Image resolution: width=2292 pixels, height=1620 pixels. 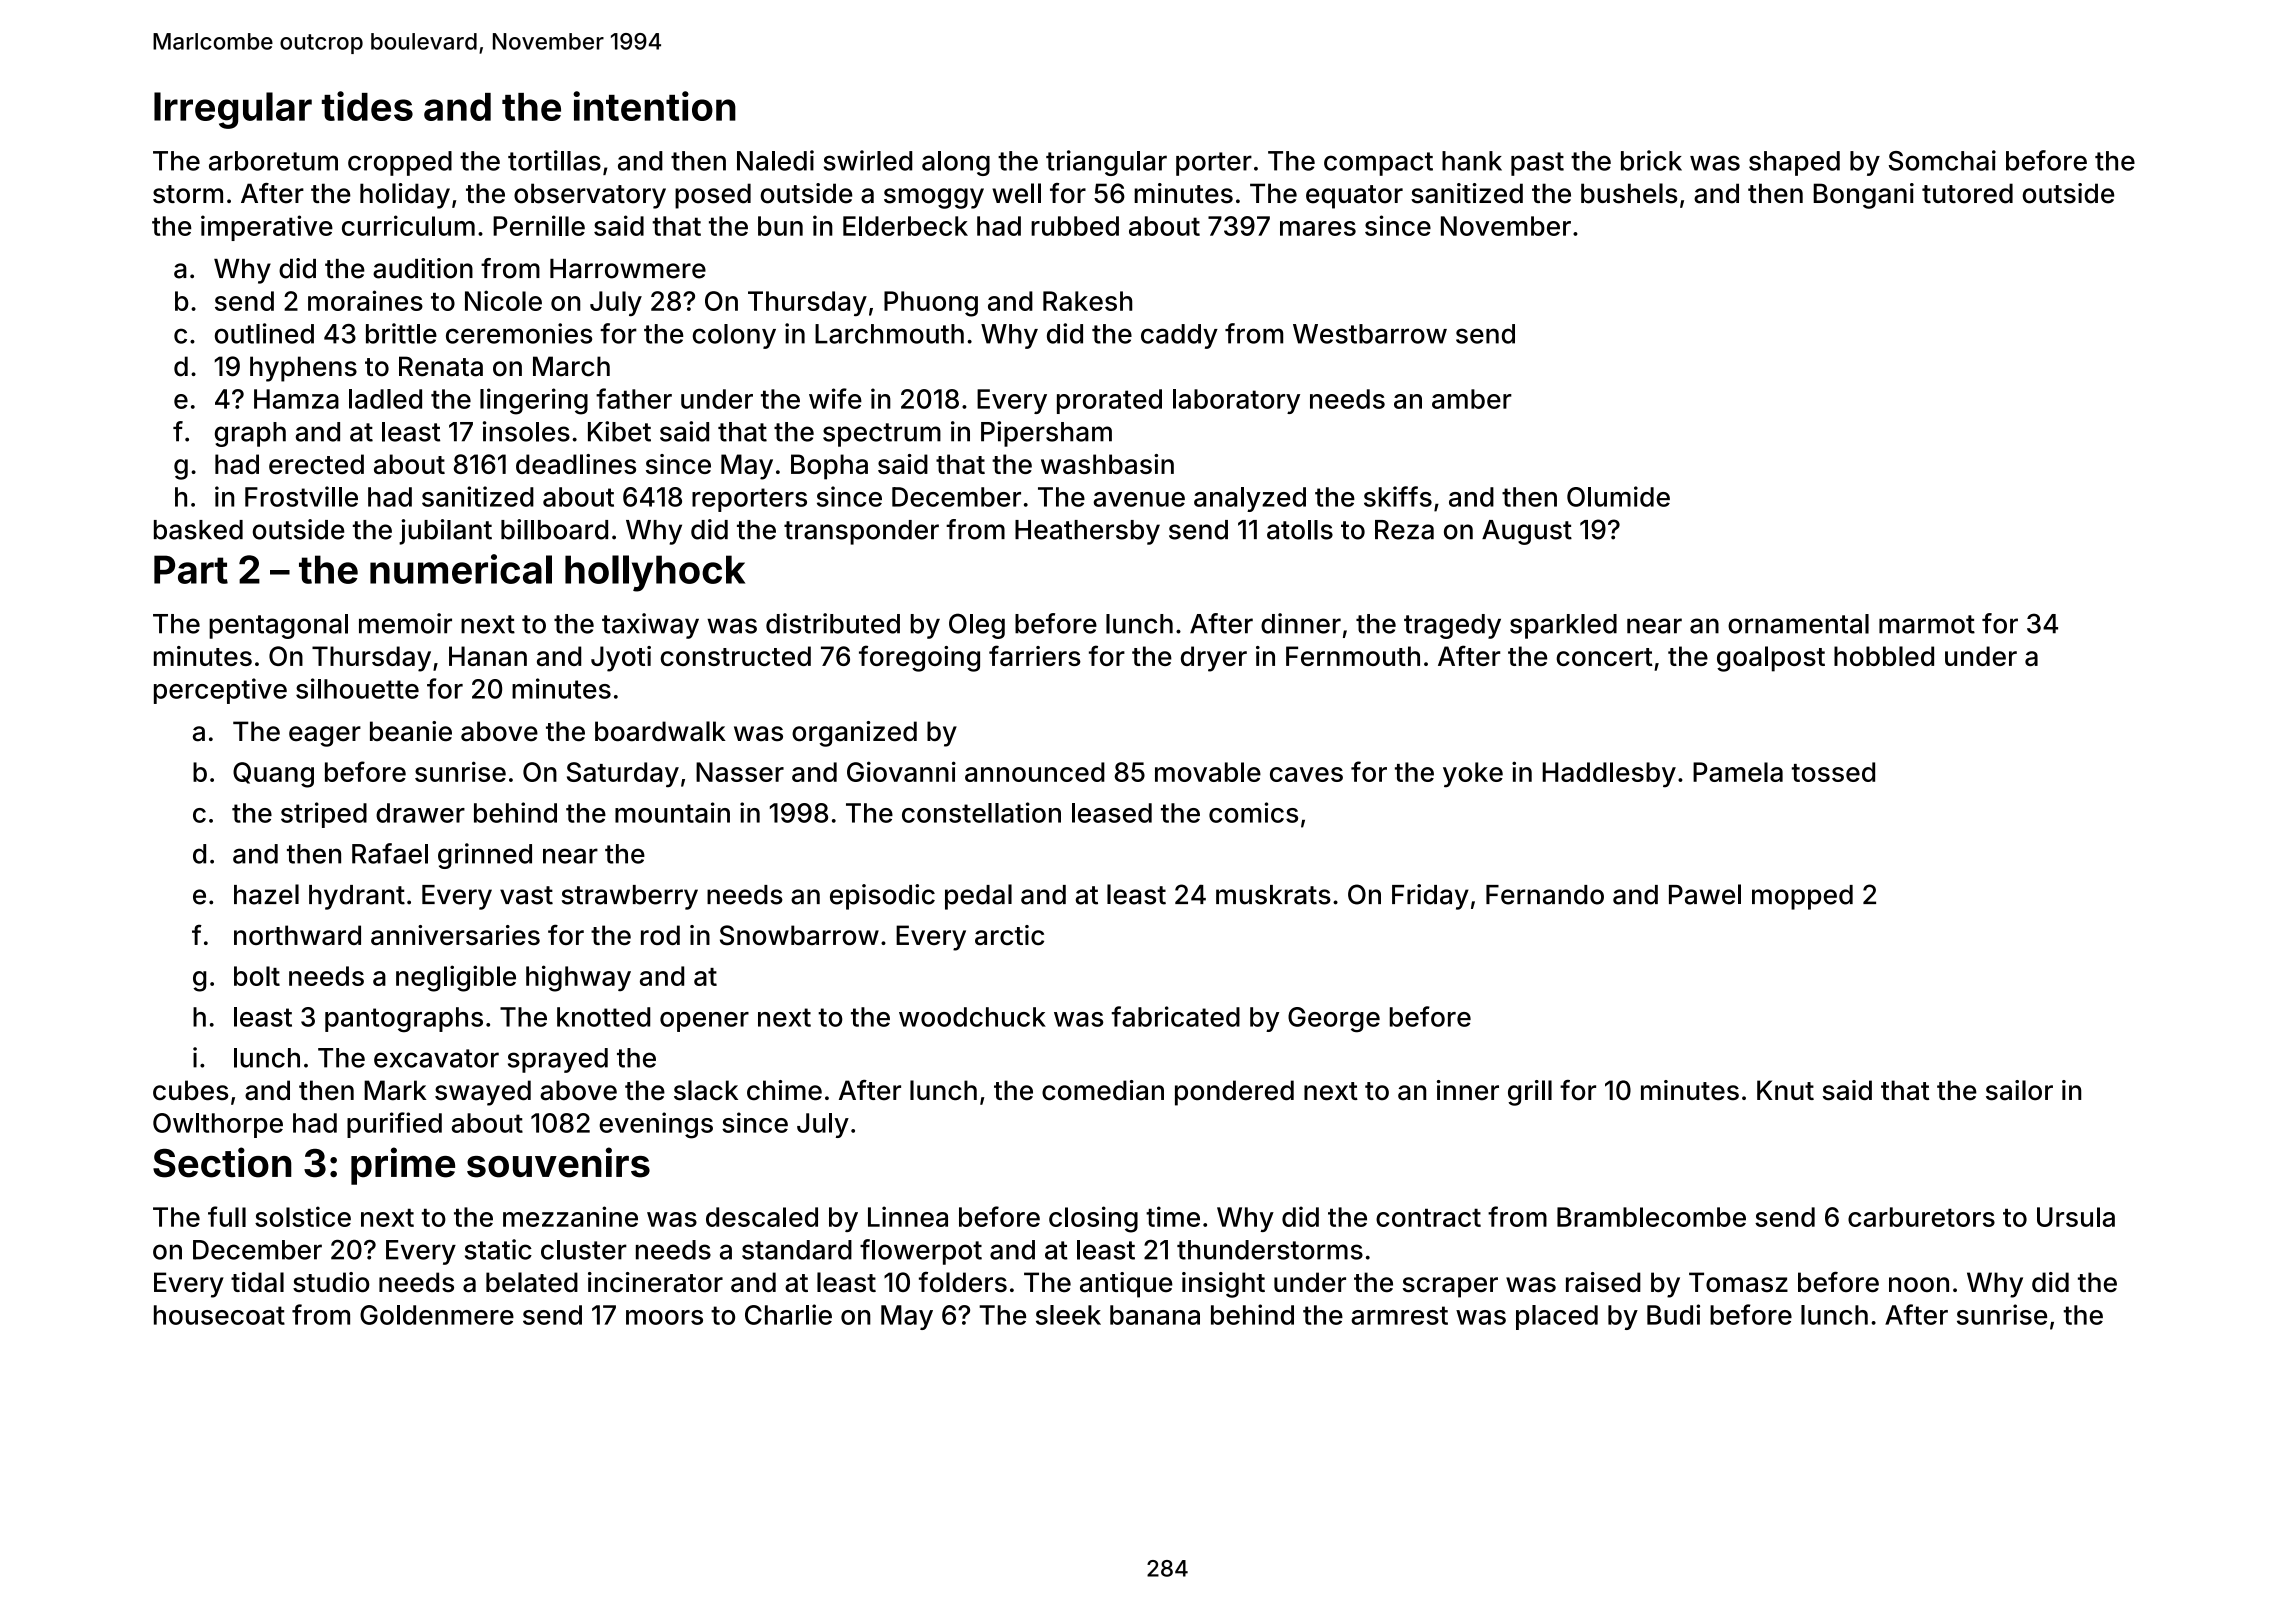 What do you see at coordinates (1618, 496) in the page?
I see `Olumide` at bounding box center [1618, 496].
